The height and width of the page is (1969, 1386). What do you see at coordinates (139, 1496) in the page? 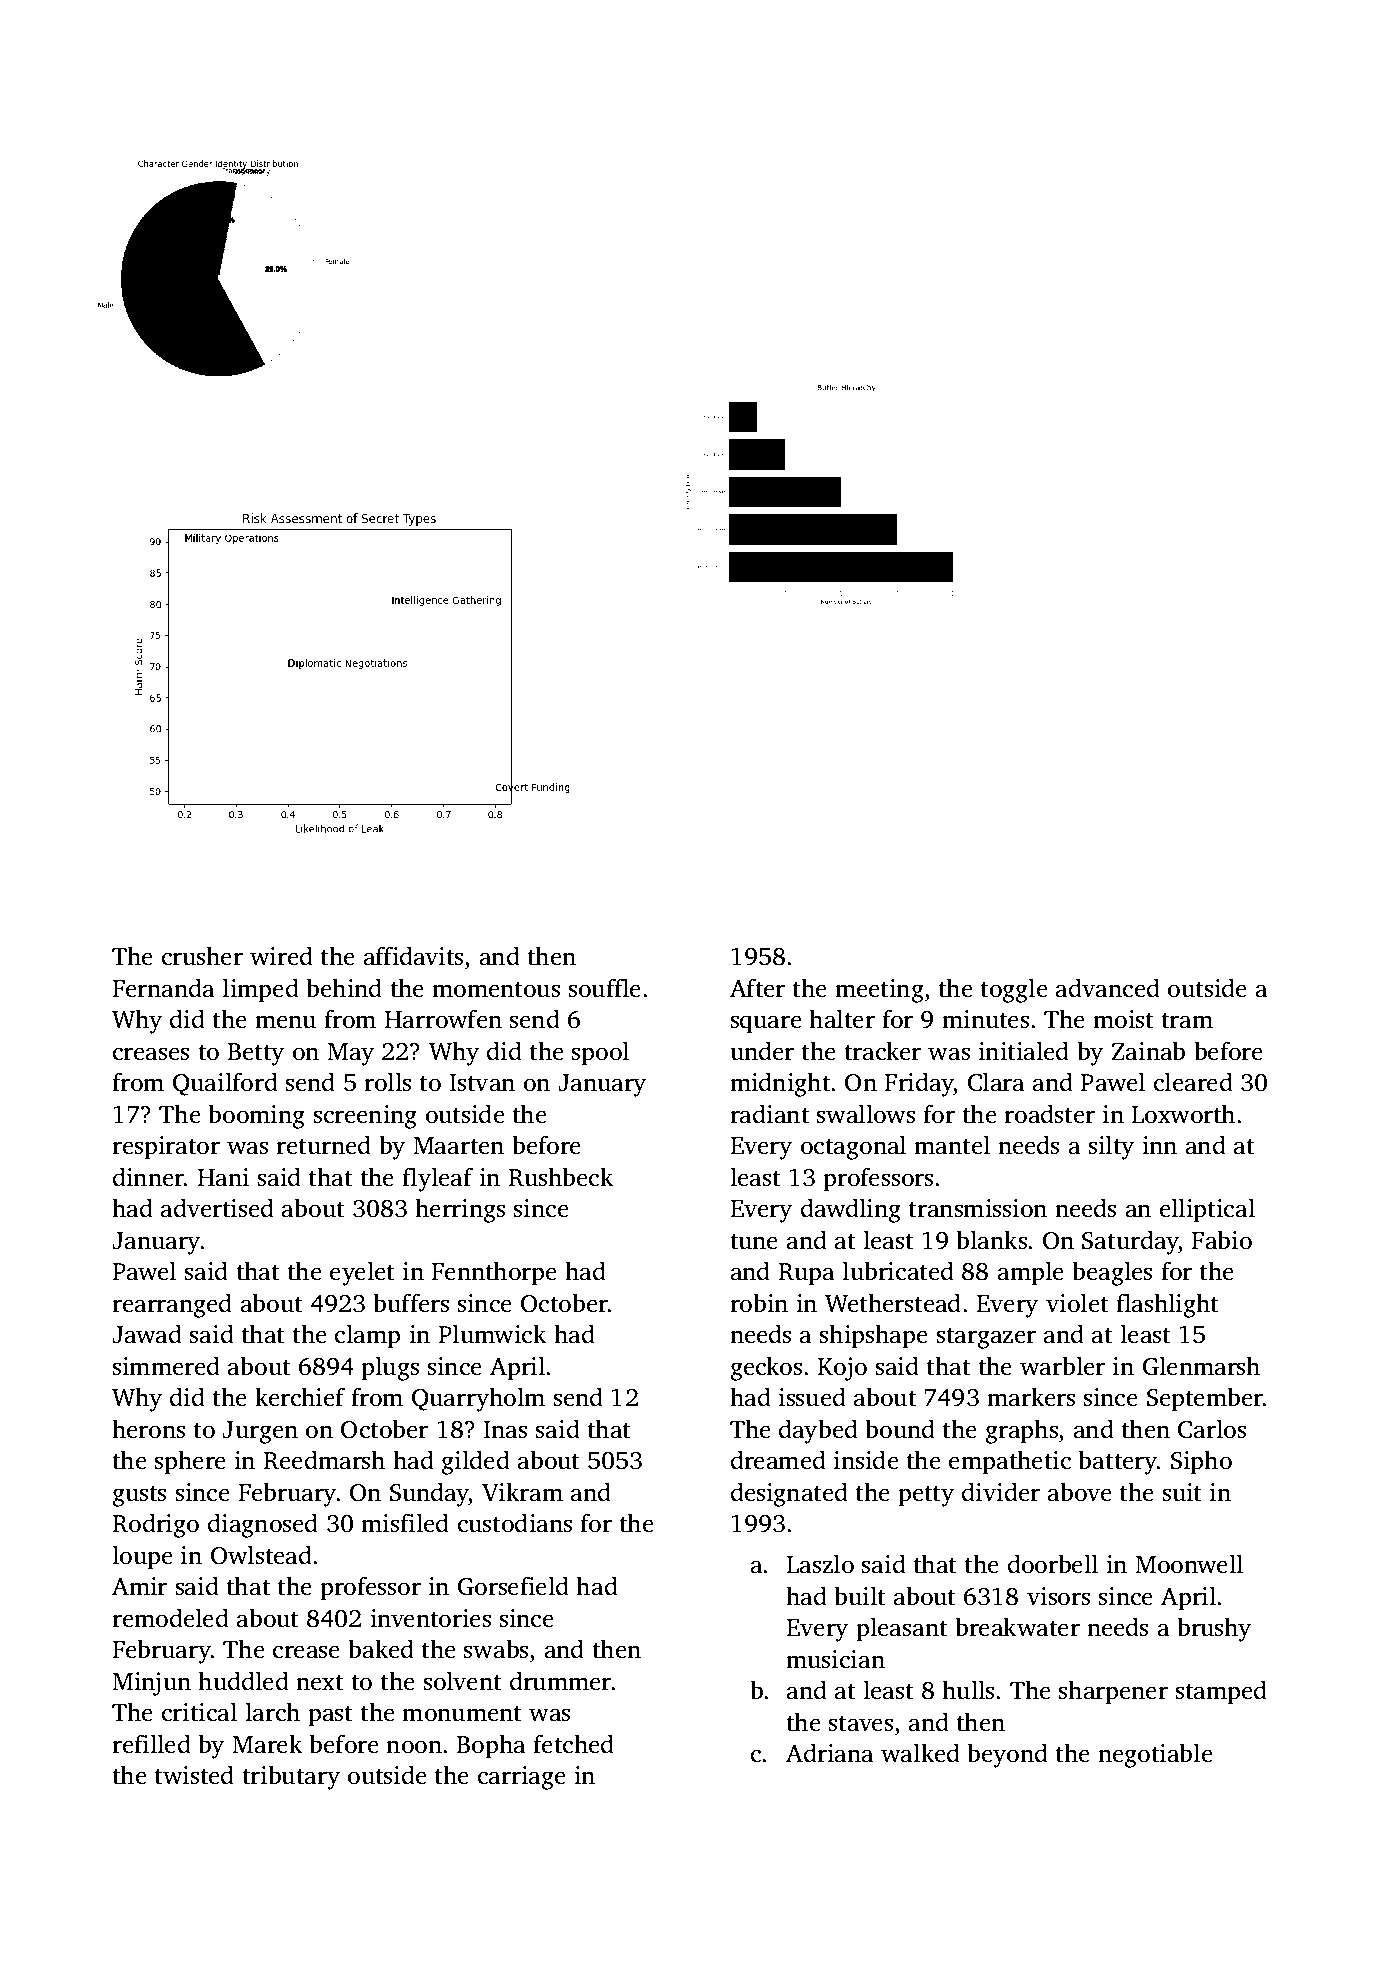
I see `gusts` at bounding box center [139, 1496].
